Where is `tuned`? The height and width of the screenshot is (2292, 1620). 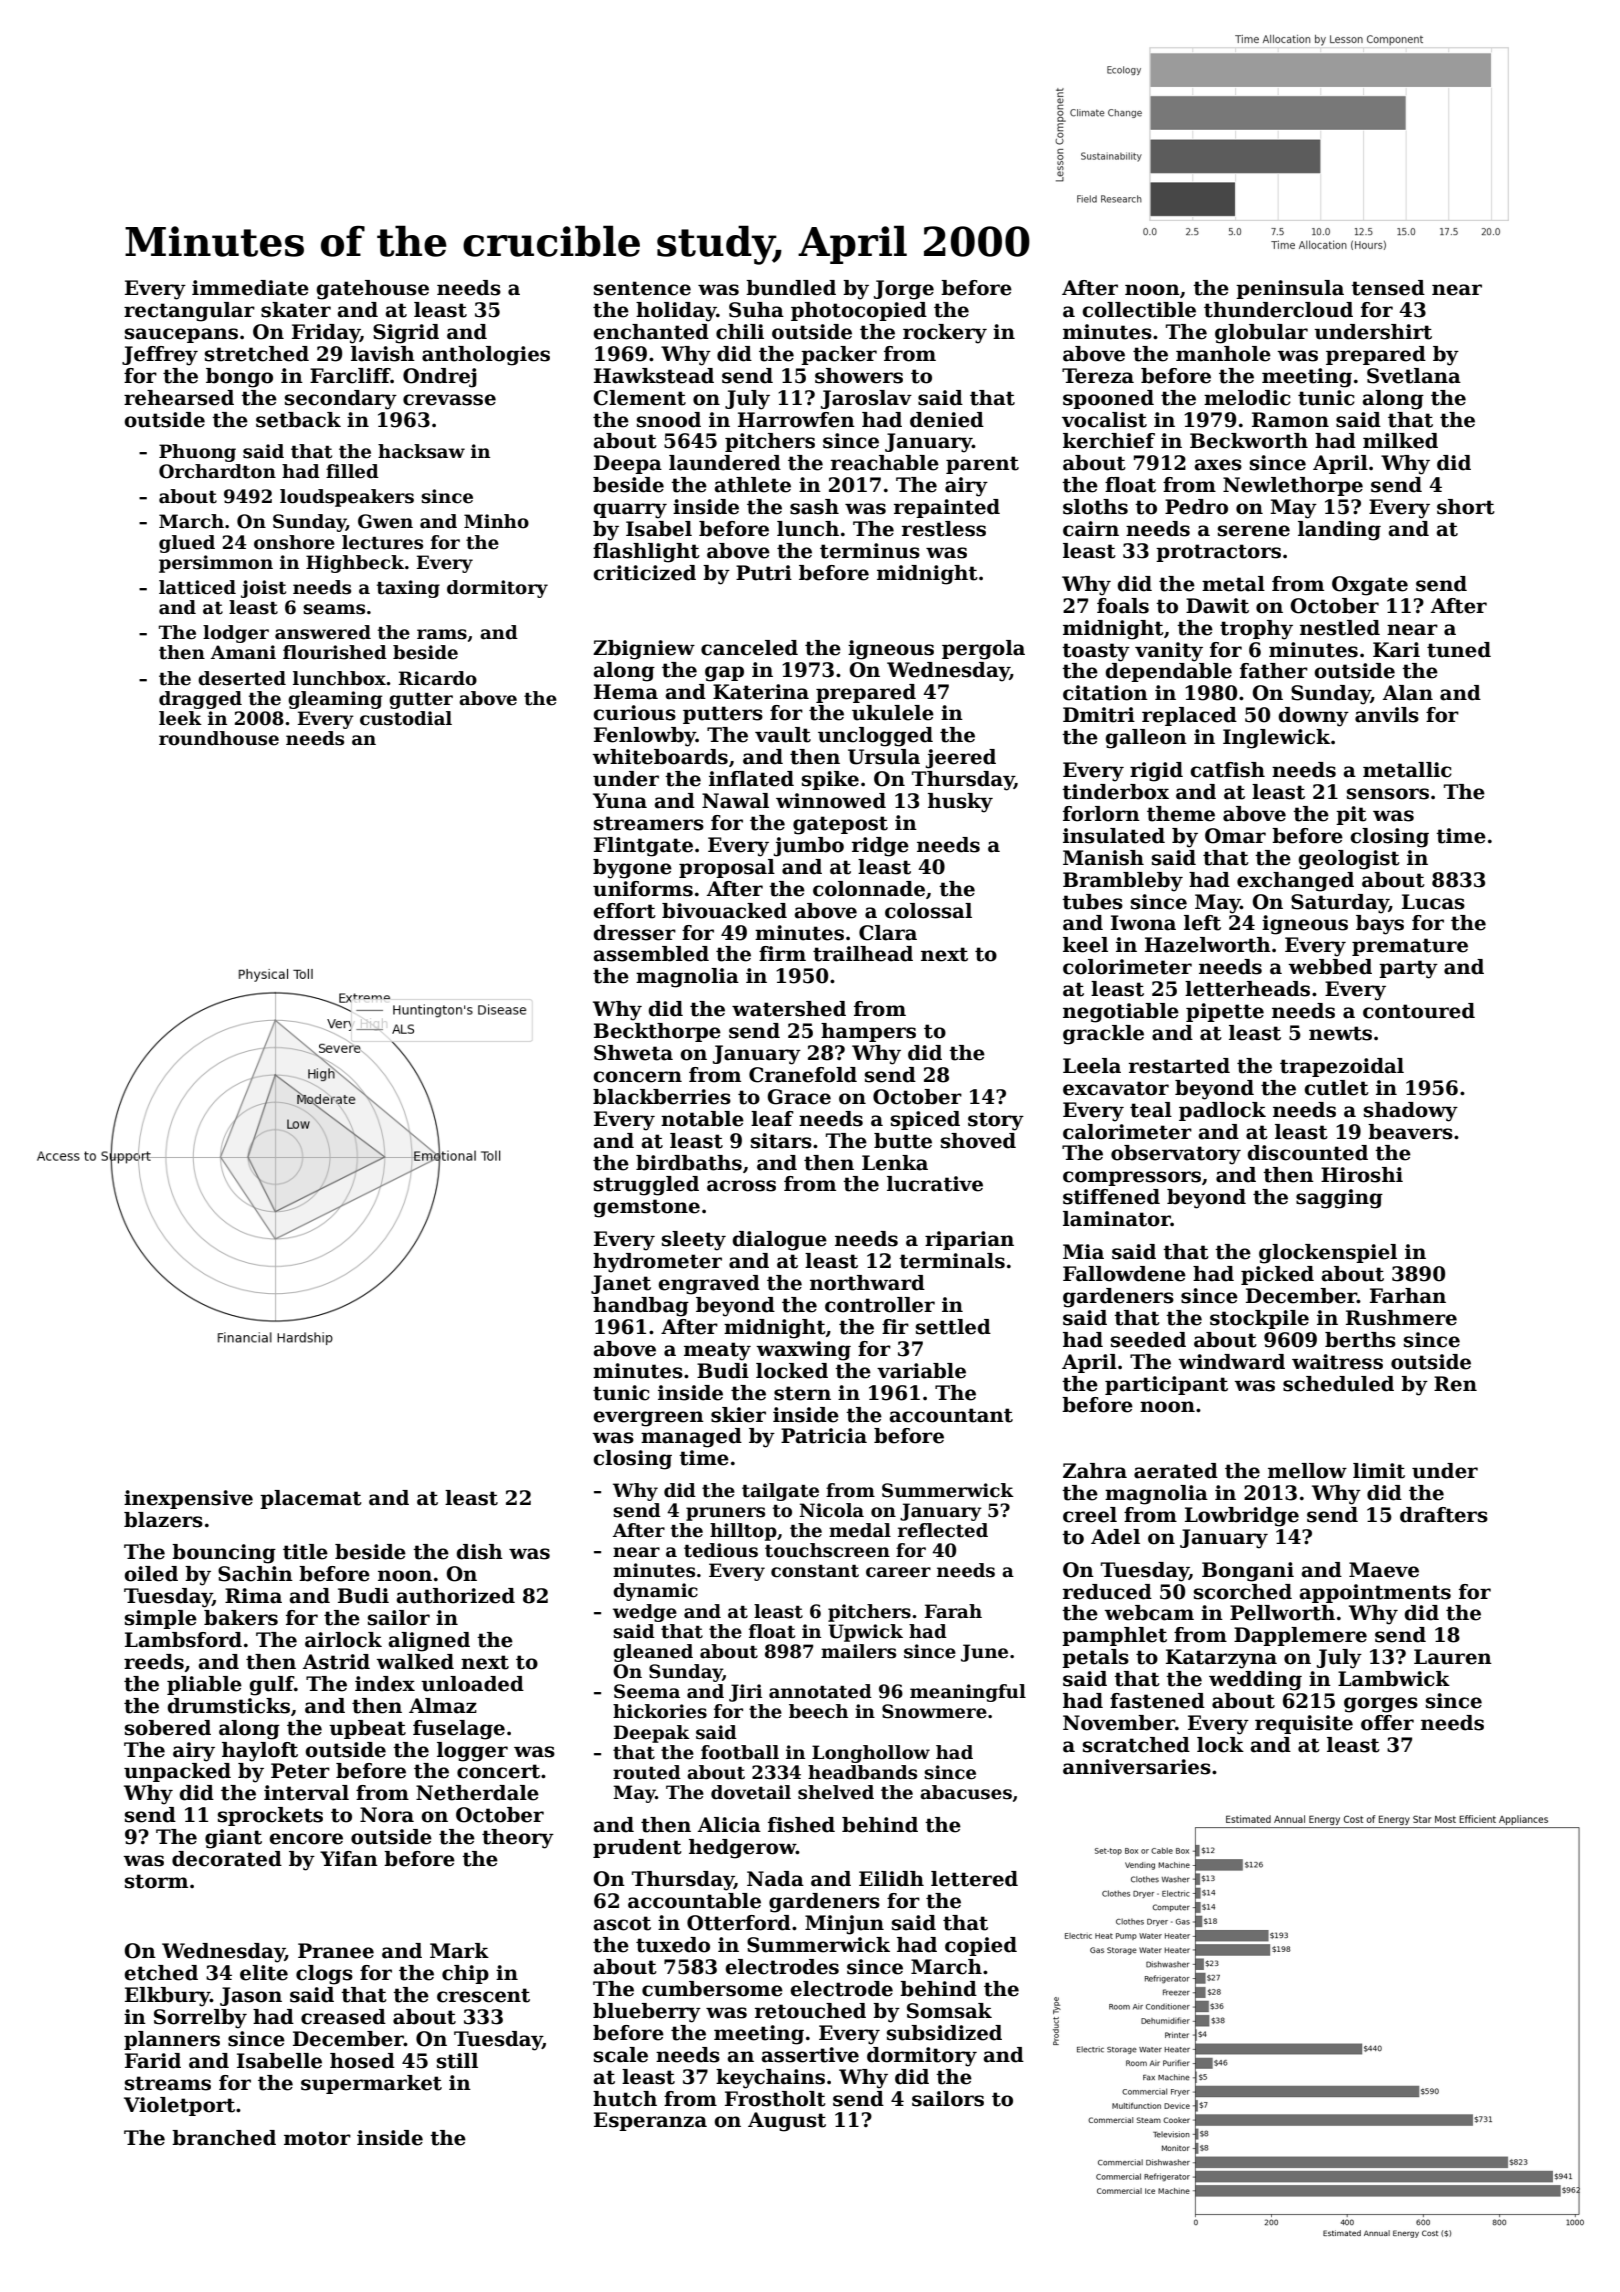 tuned is located at coordinates (1459, 650).
